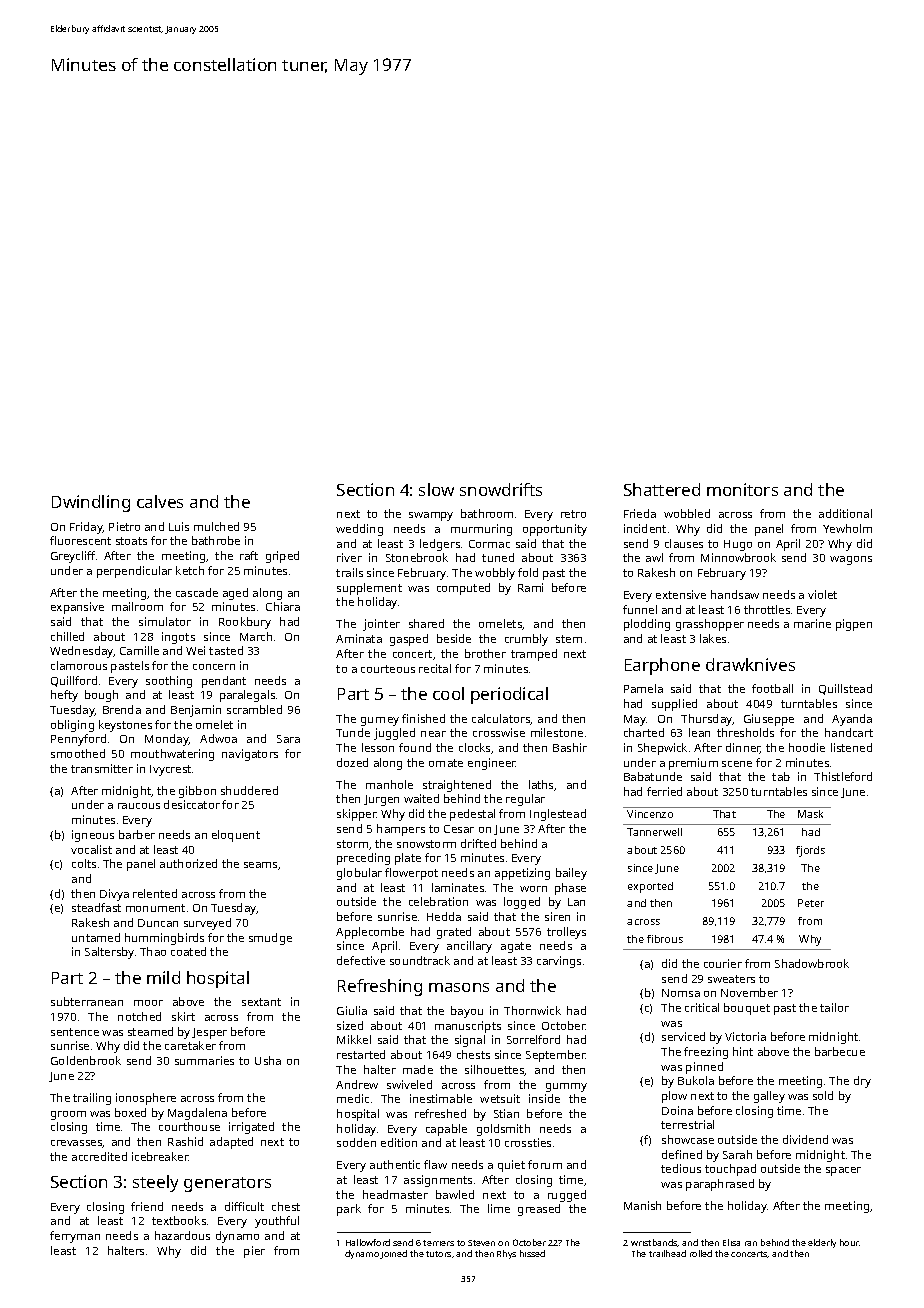 The width and height of the image is (924, 1308). I want to click on quiet, so click(511, 1166).
